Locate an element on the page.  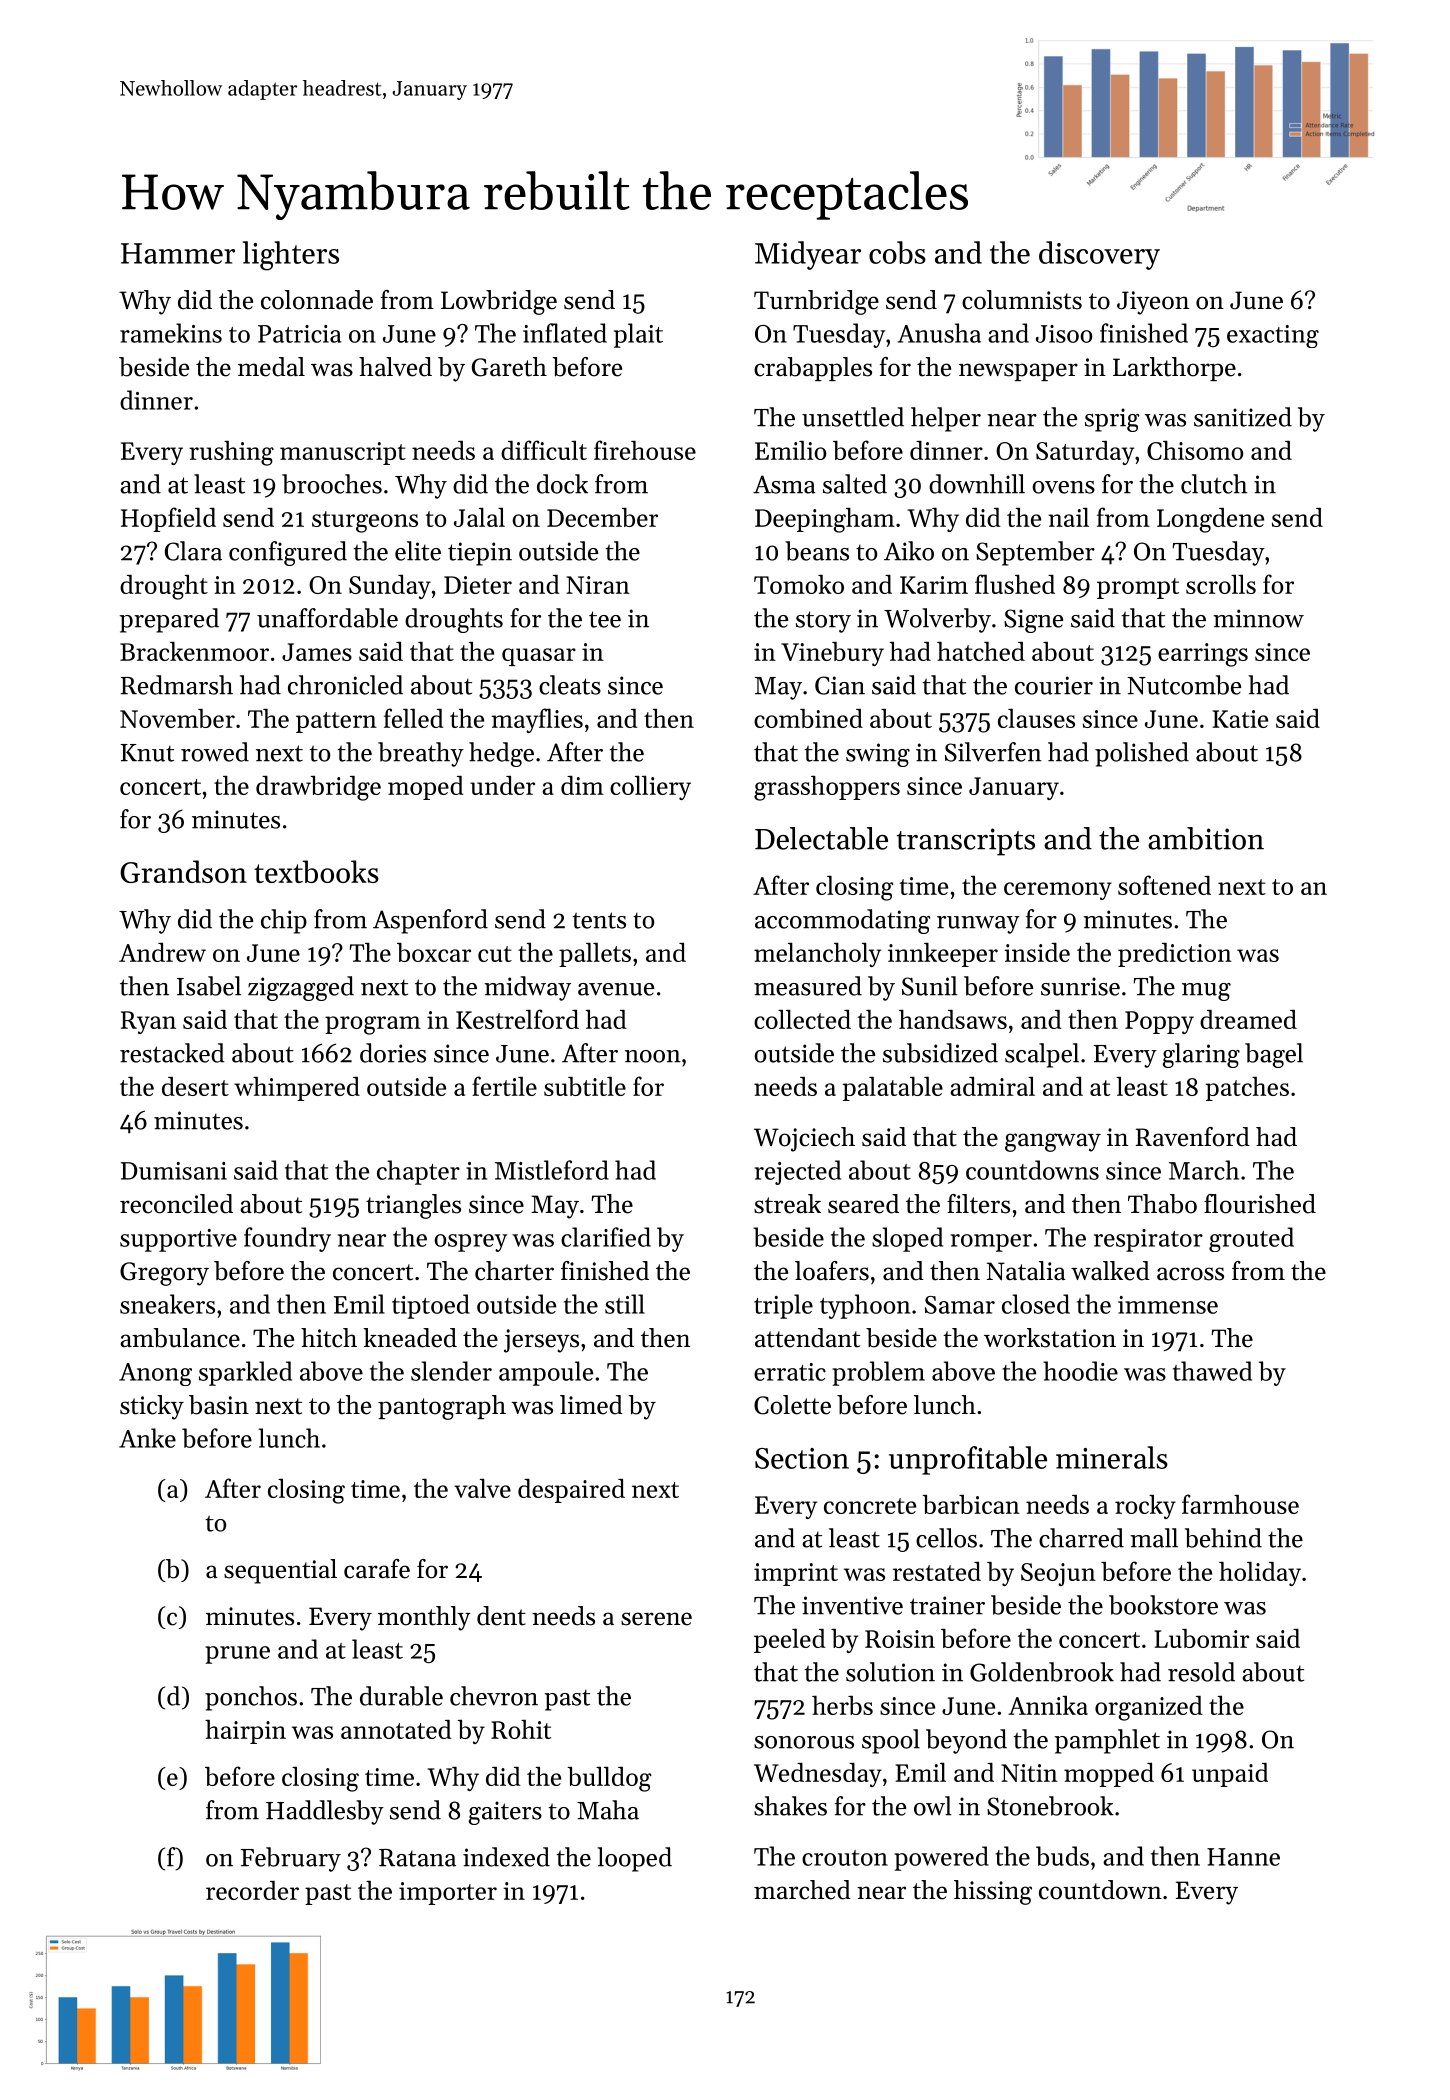
prune is located at coordinates (237, 1655).
